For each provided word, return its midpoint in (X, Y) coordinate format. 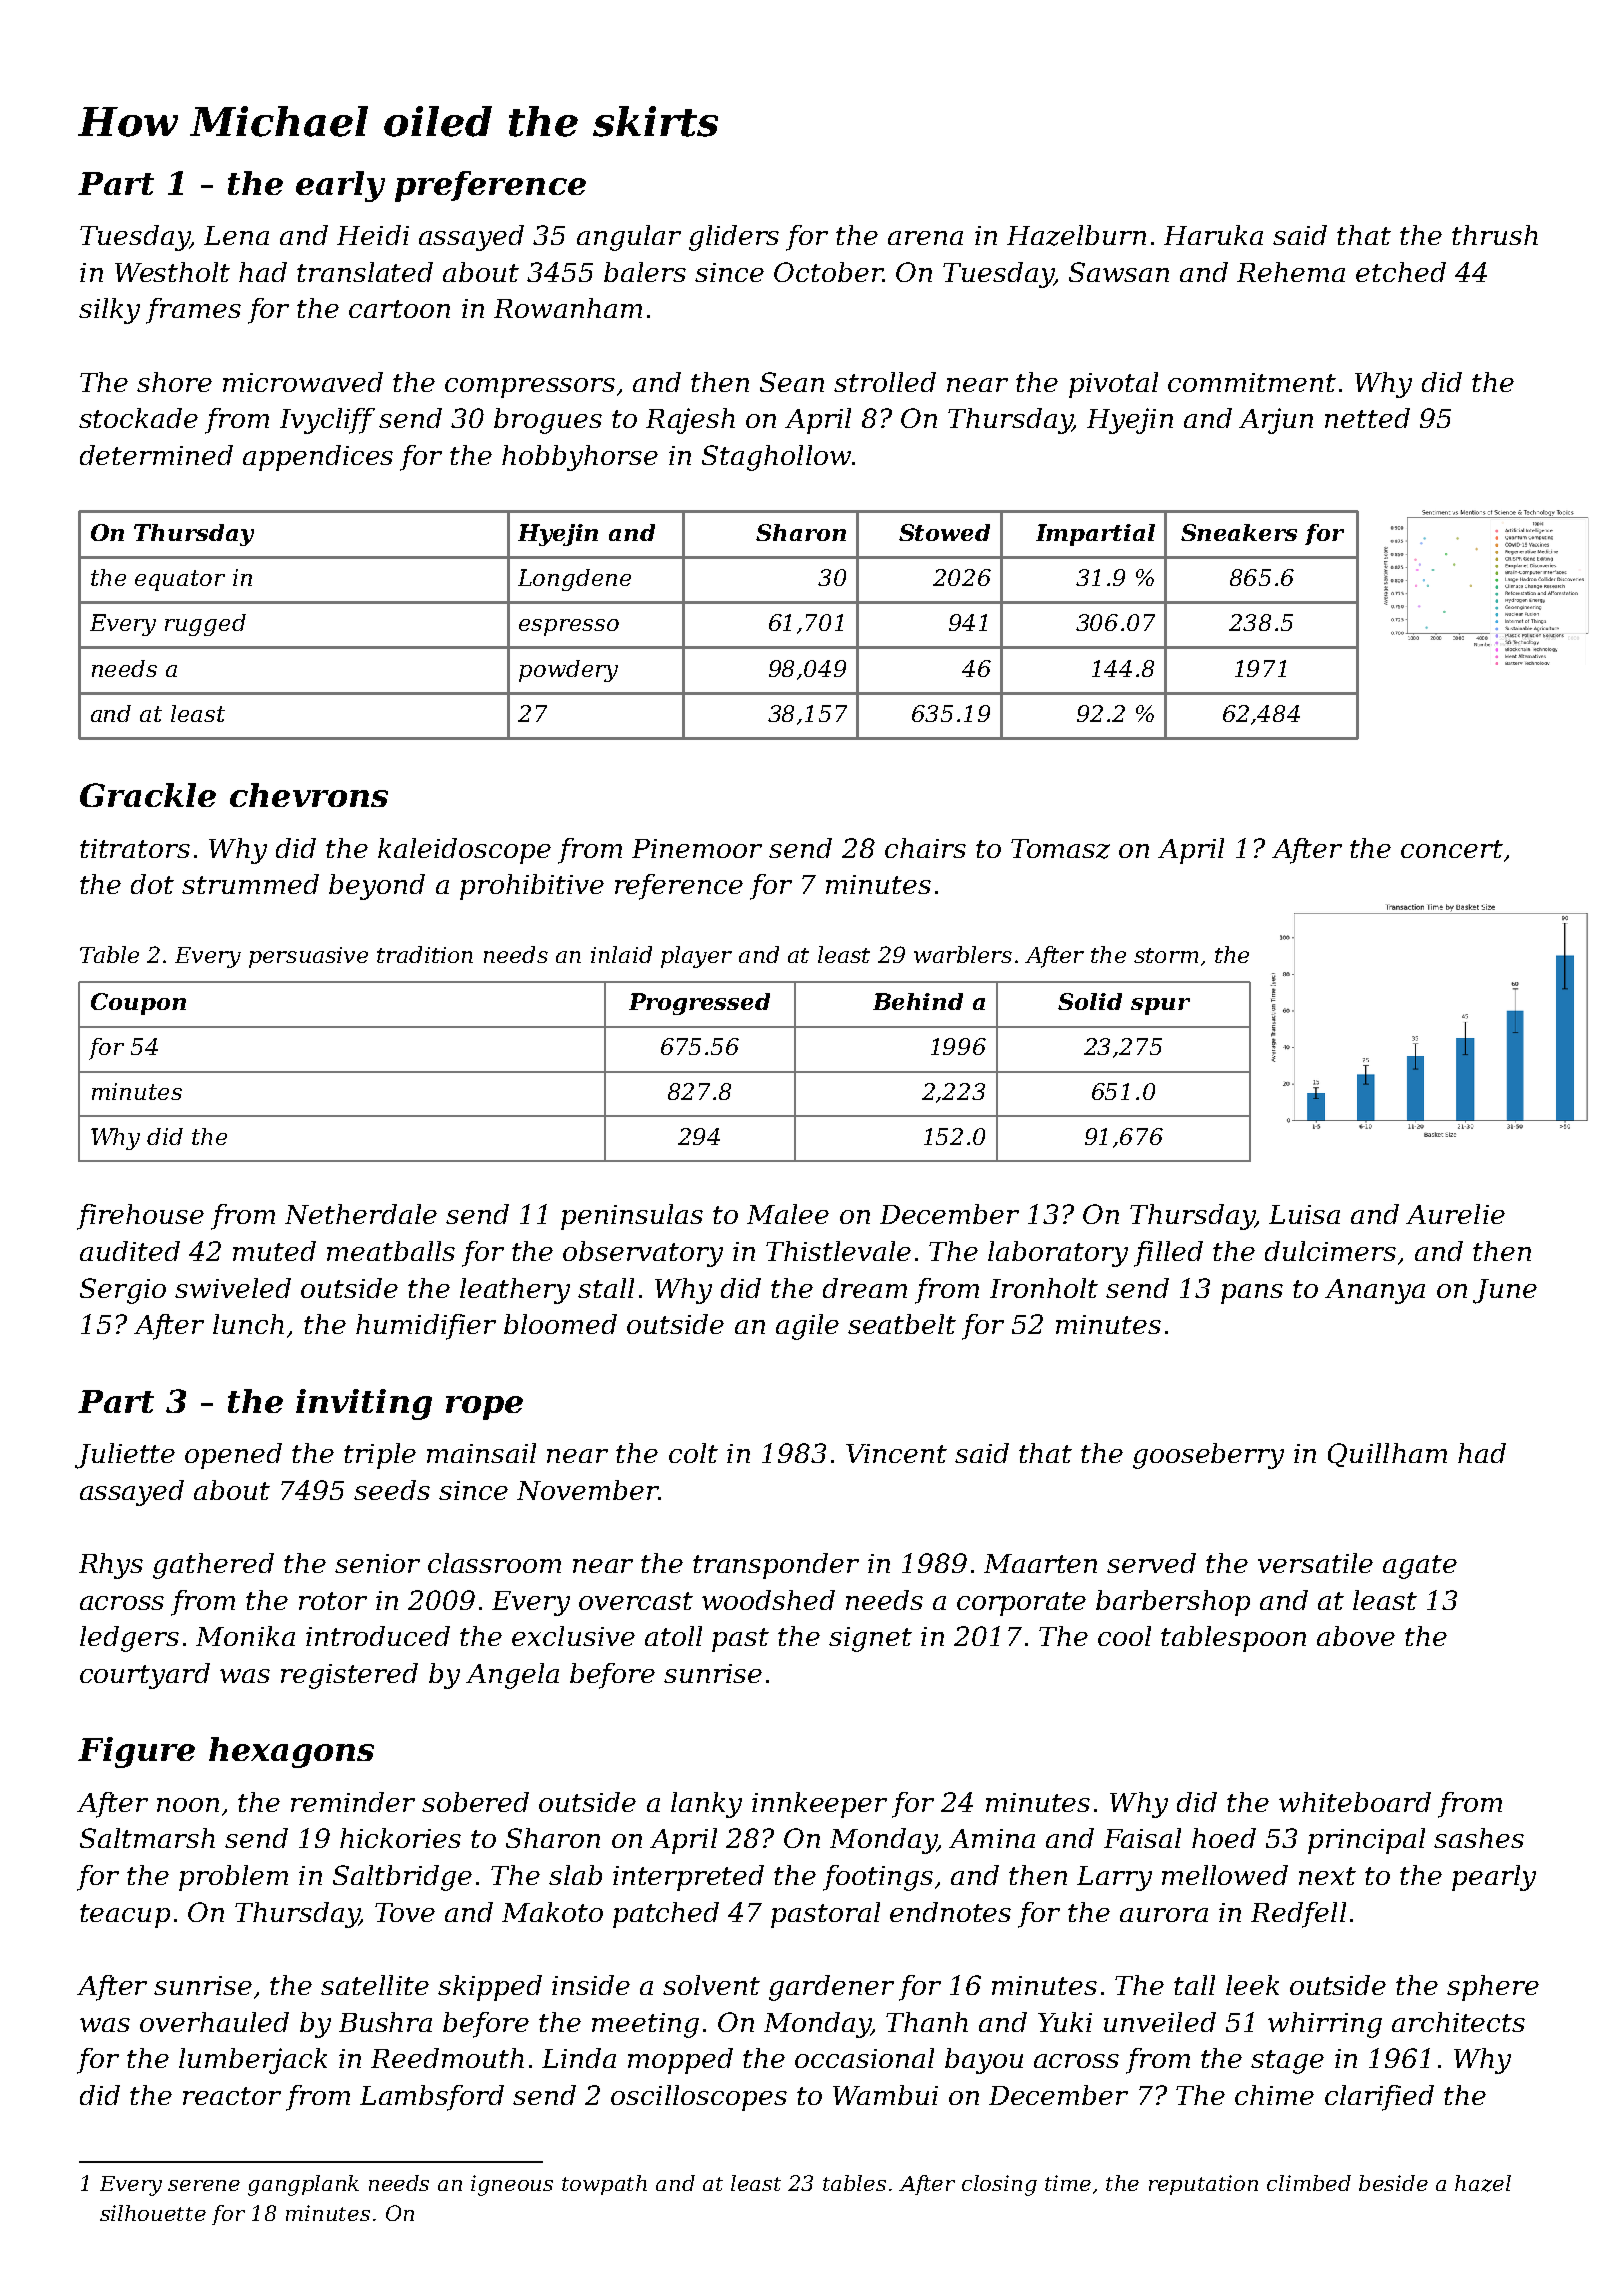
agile (807, 1327)
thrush (1495, 235)
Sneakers (1239, 532)
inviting (364, 1404)
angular (629, 238)
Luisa (1304, 1214)
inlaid (621, 954)
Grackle (148, 795)
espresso (569, 627)
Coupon (138, 1004)
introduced (378, 1636)
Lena (236, 235)
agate (1420, 1567)
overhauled (214, 2022)
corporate (1021, 1604)
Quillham (1387, 1455)
